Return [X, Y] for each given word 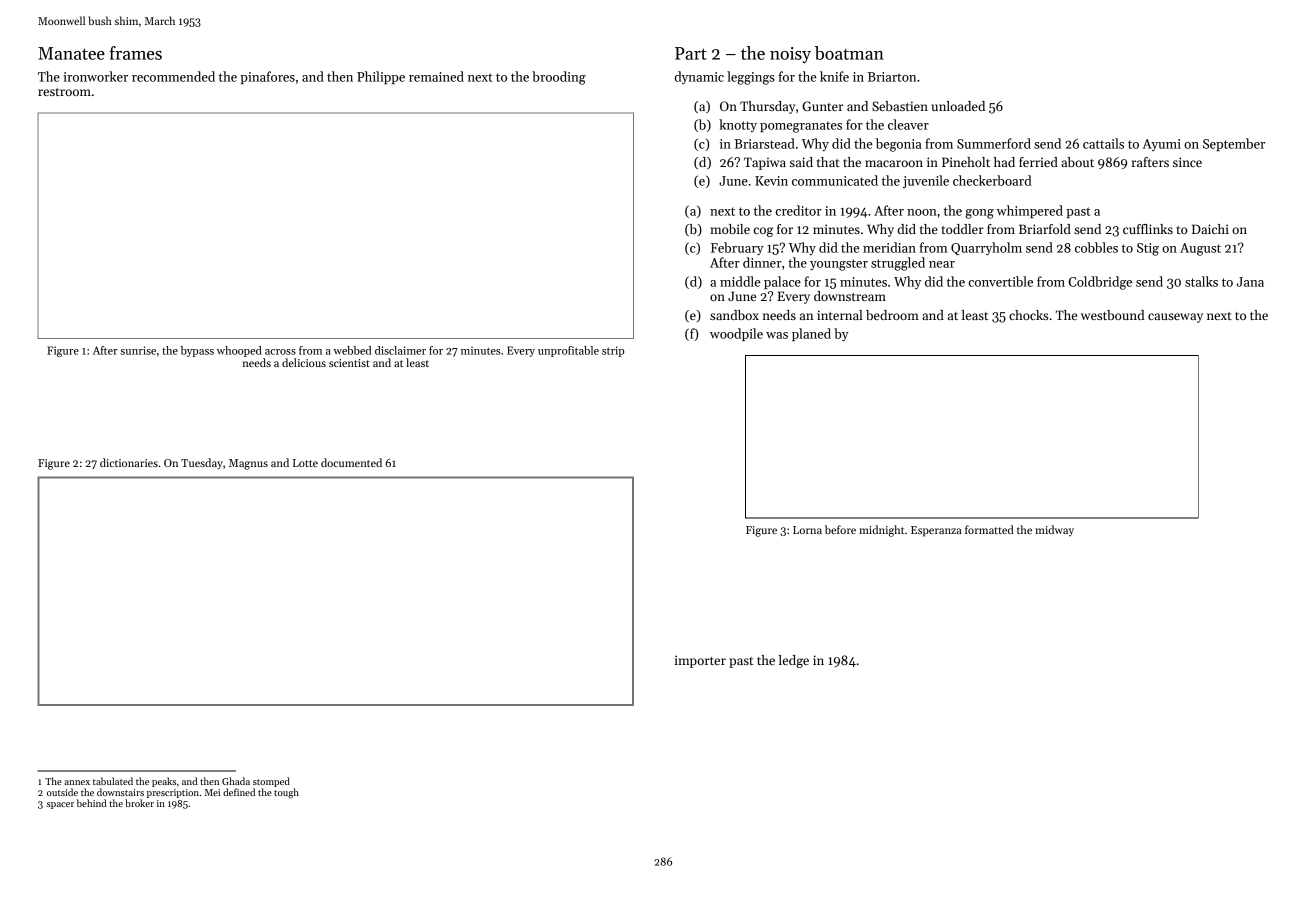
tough [286, 793]
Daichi [1210, 229]
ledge [794, 661]
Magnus [248, 464]
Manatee [71, 53]
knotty [738, 125]
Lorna [807, 530]
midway [1054, 531]
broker [139, 803]
